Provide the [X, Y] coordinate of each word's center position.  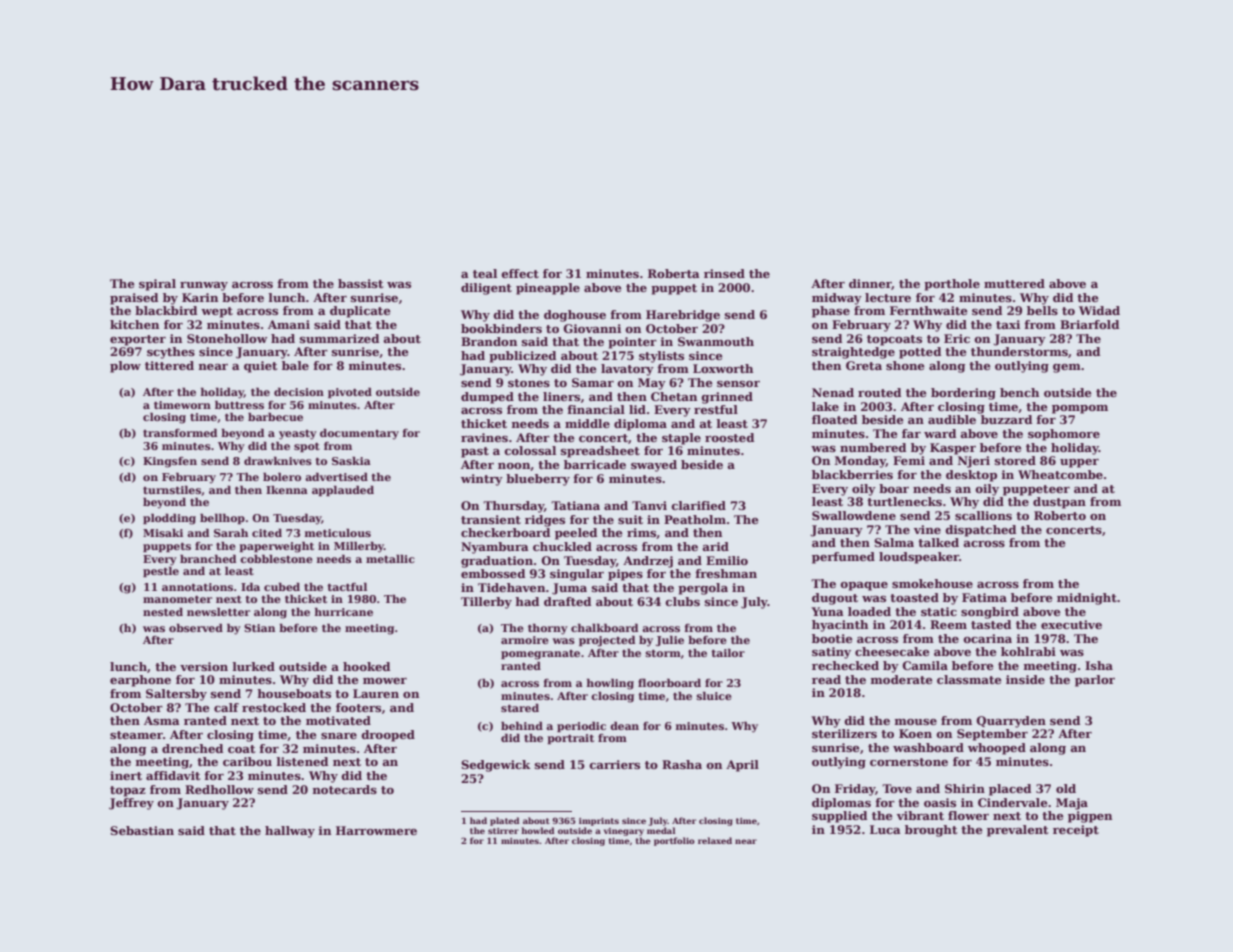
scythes [171, 353]
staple [681, 439]
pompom [1080, 409]
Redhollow [219, 789]
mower [385, 681]
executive [1071, 624]
